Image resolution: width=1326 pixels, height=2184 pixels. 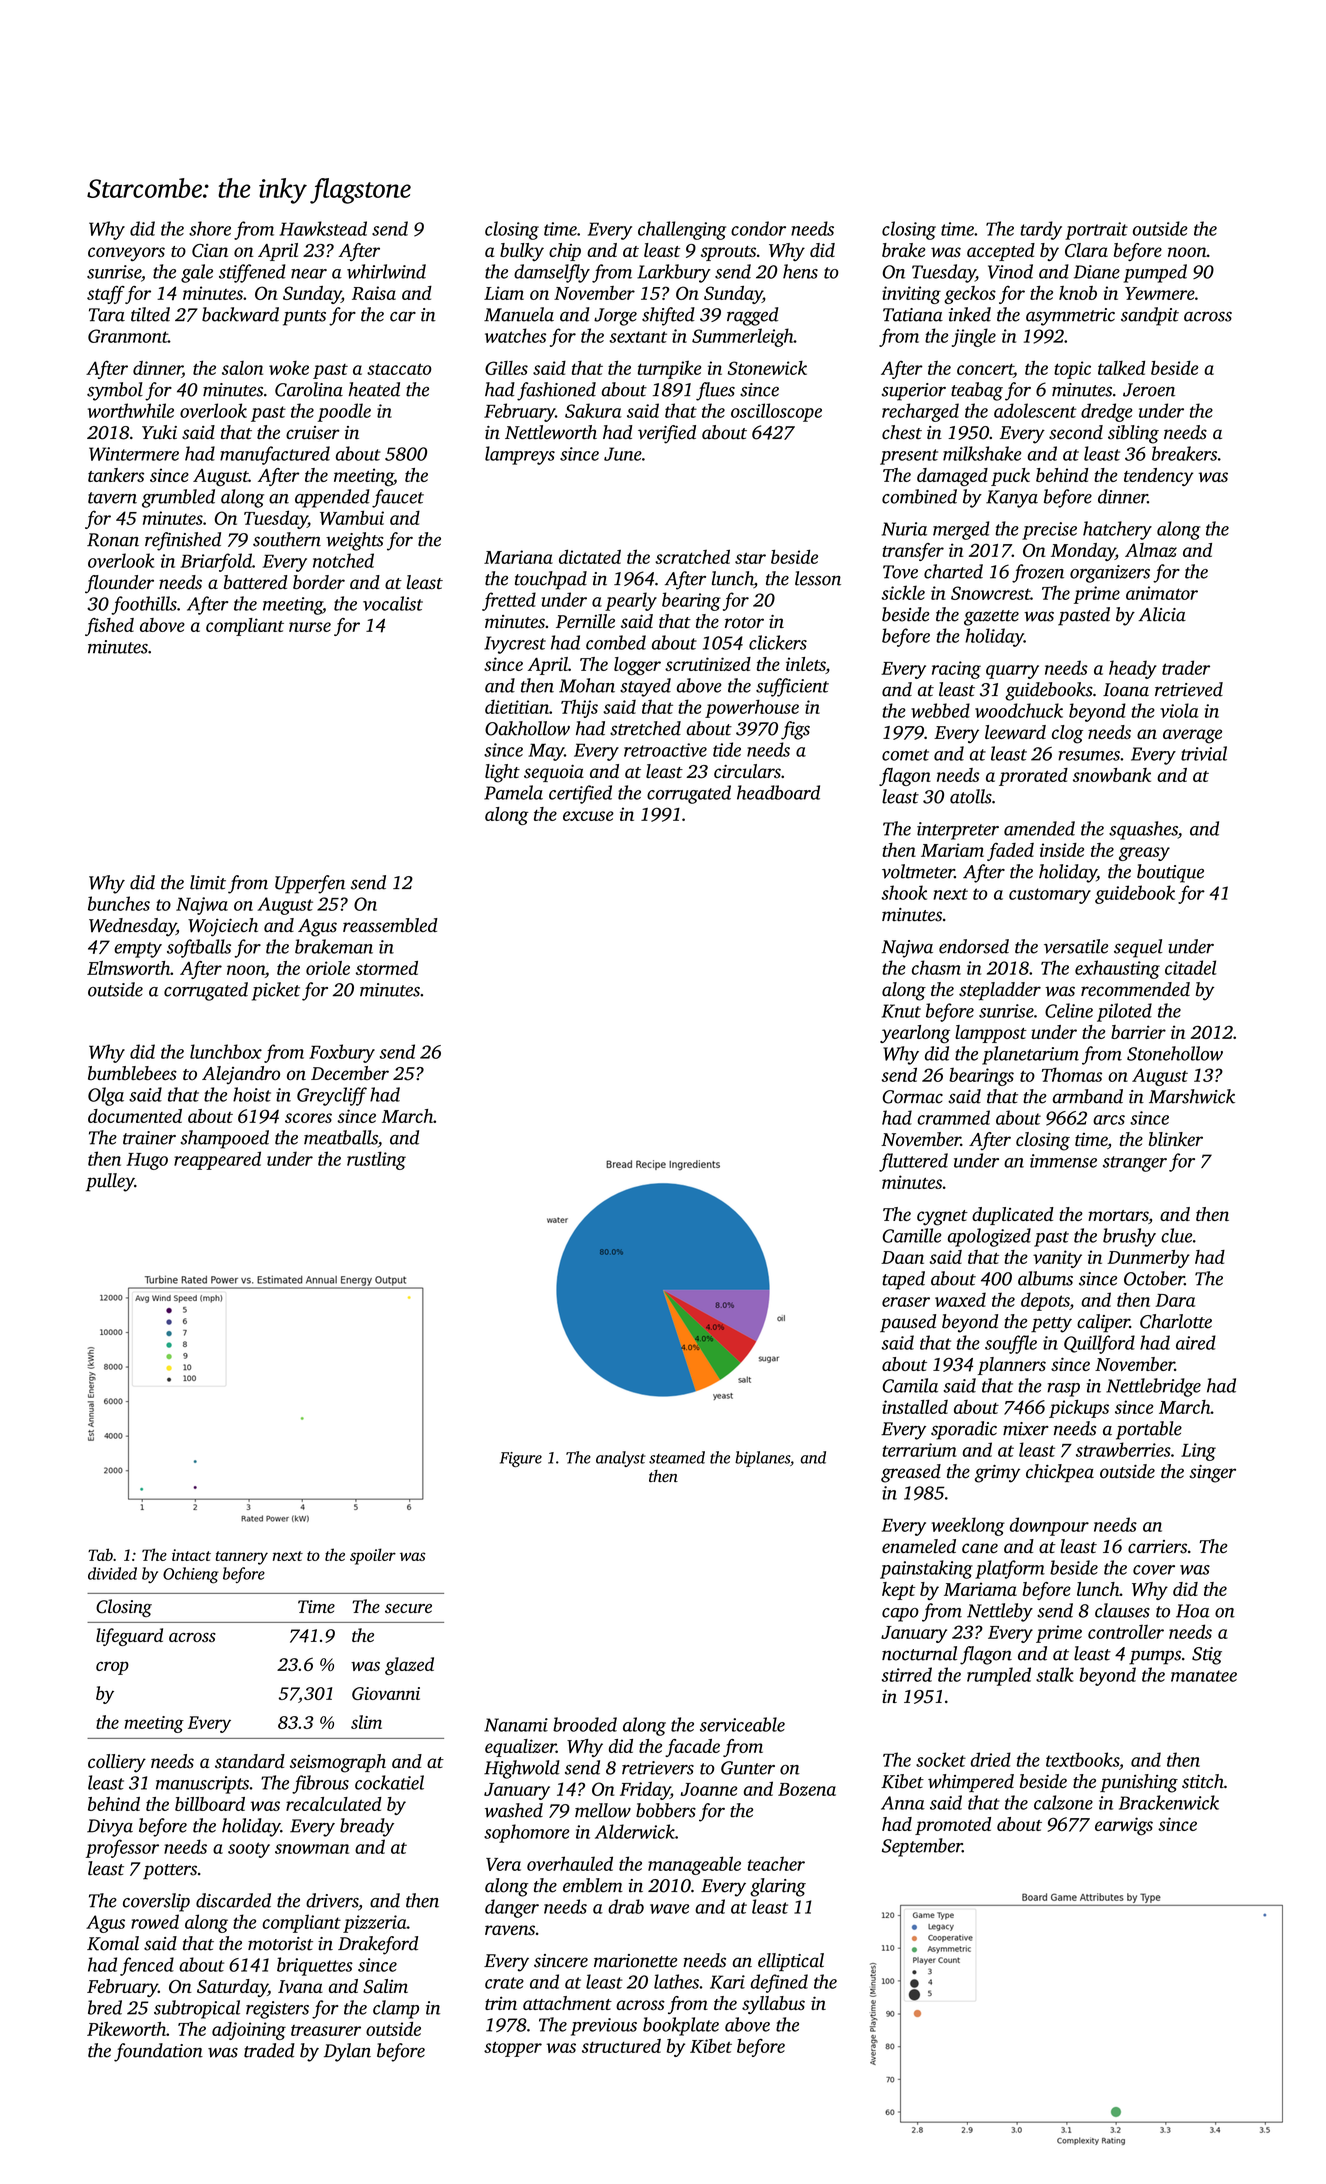 I want to click on Cormac, so click(x=913, y=1097).
